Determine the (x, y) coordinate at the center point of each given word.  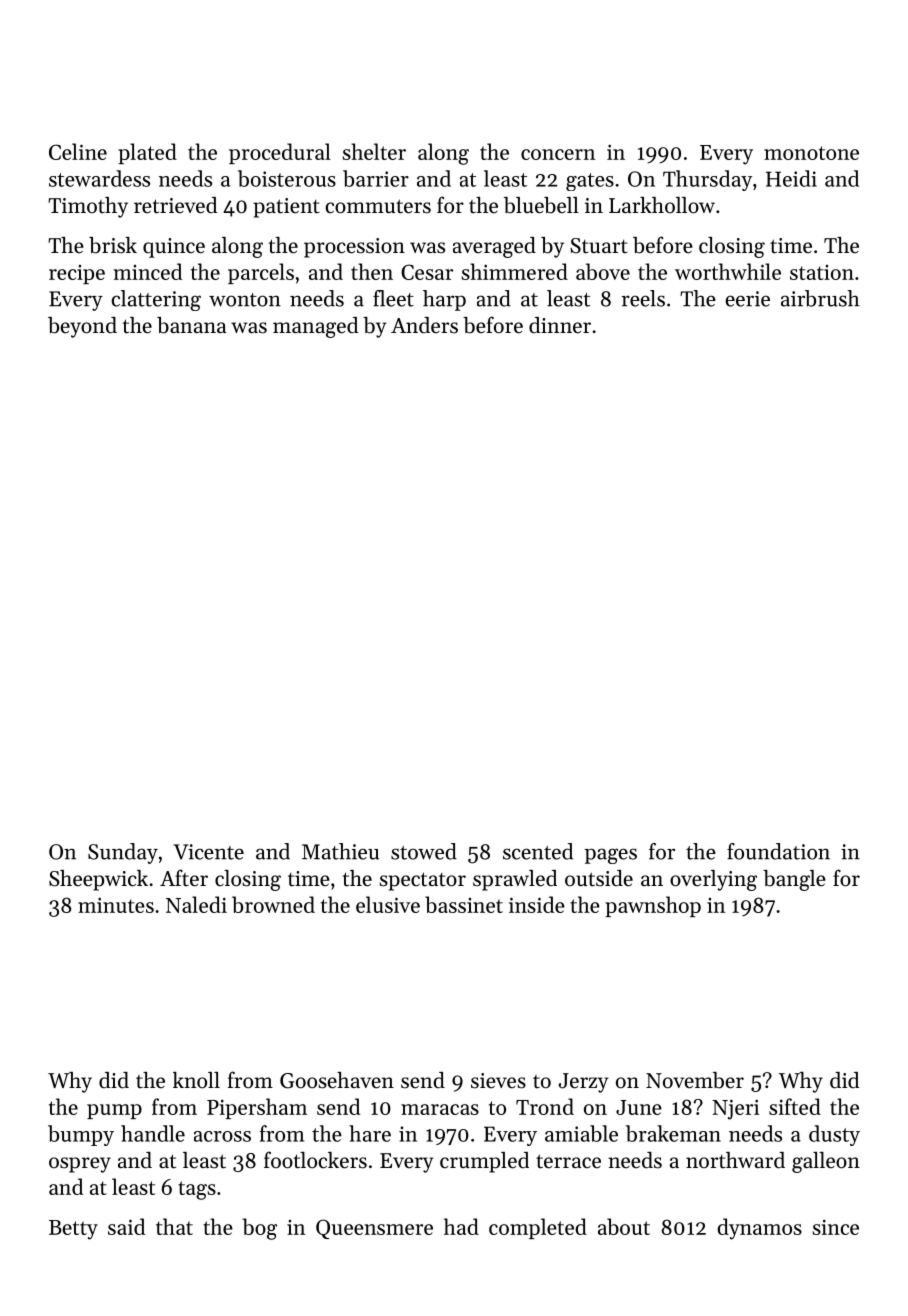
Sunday (123, 853)
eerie (747, 299)
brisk (113, 245)
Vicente (208, 852)
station (822, 272)
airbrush (820, 298)
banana (191, 325)
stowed (424, 851)
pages (610, 856)
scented (538, 851)
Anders (424, 325)
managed (315, 327)
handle (153, 1133)
